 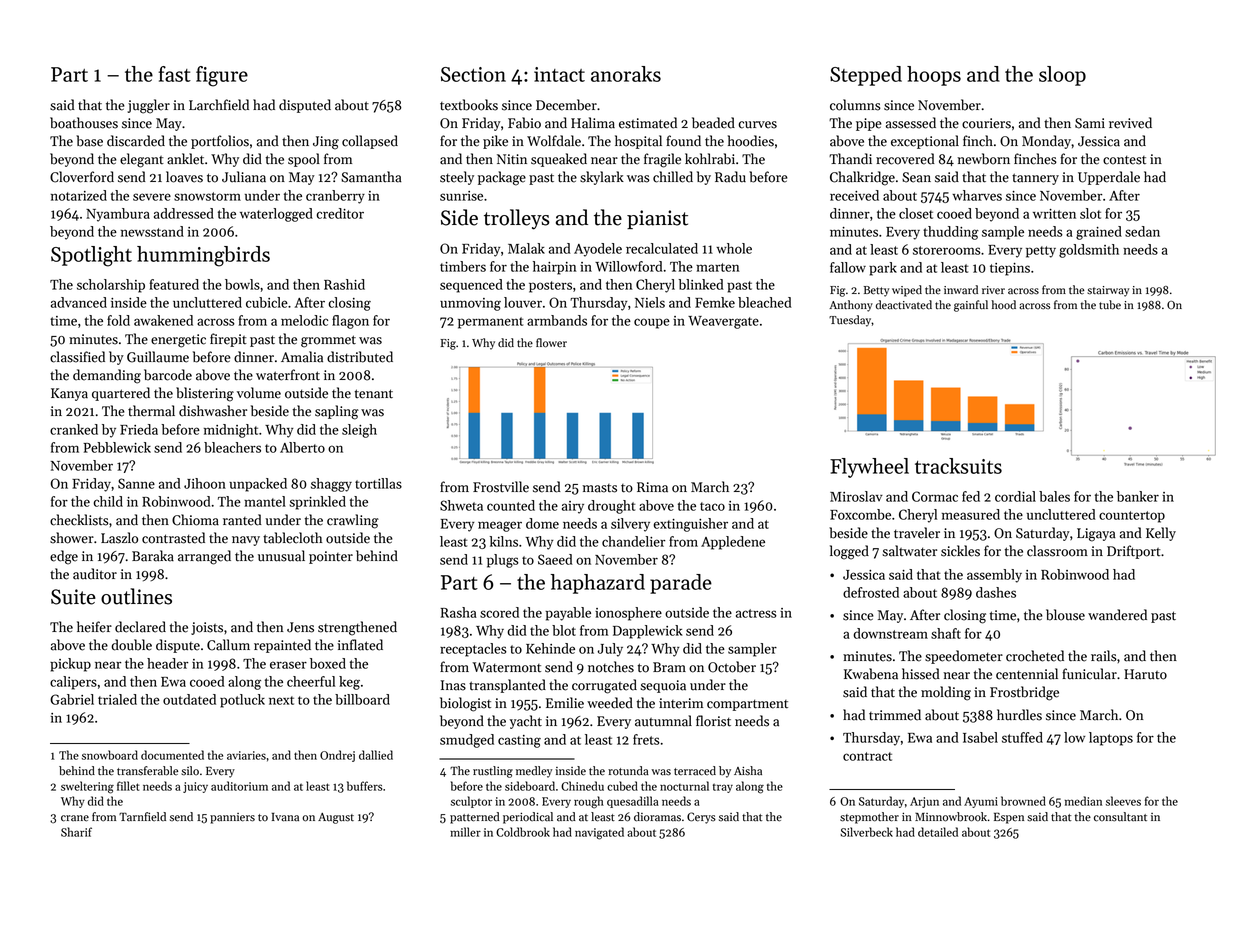 What do you see at coordinates (934, 76) in the document?
I see `hoops` at bounding box center [934, 76].
